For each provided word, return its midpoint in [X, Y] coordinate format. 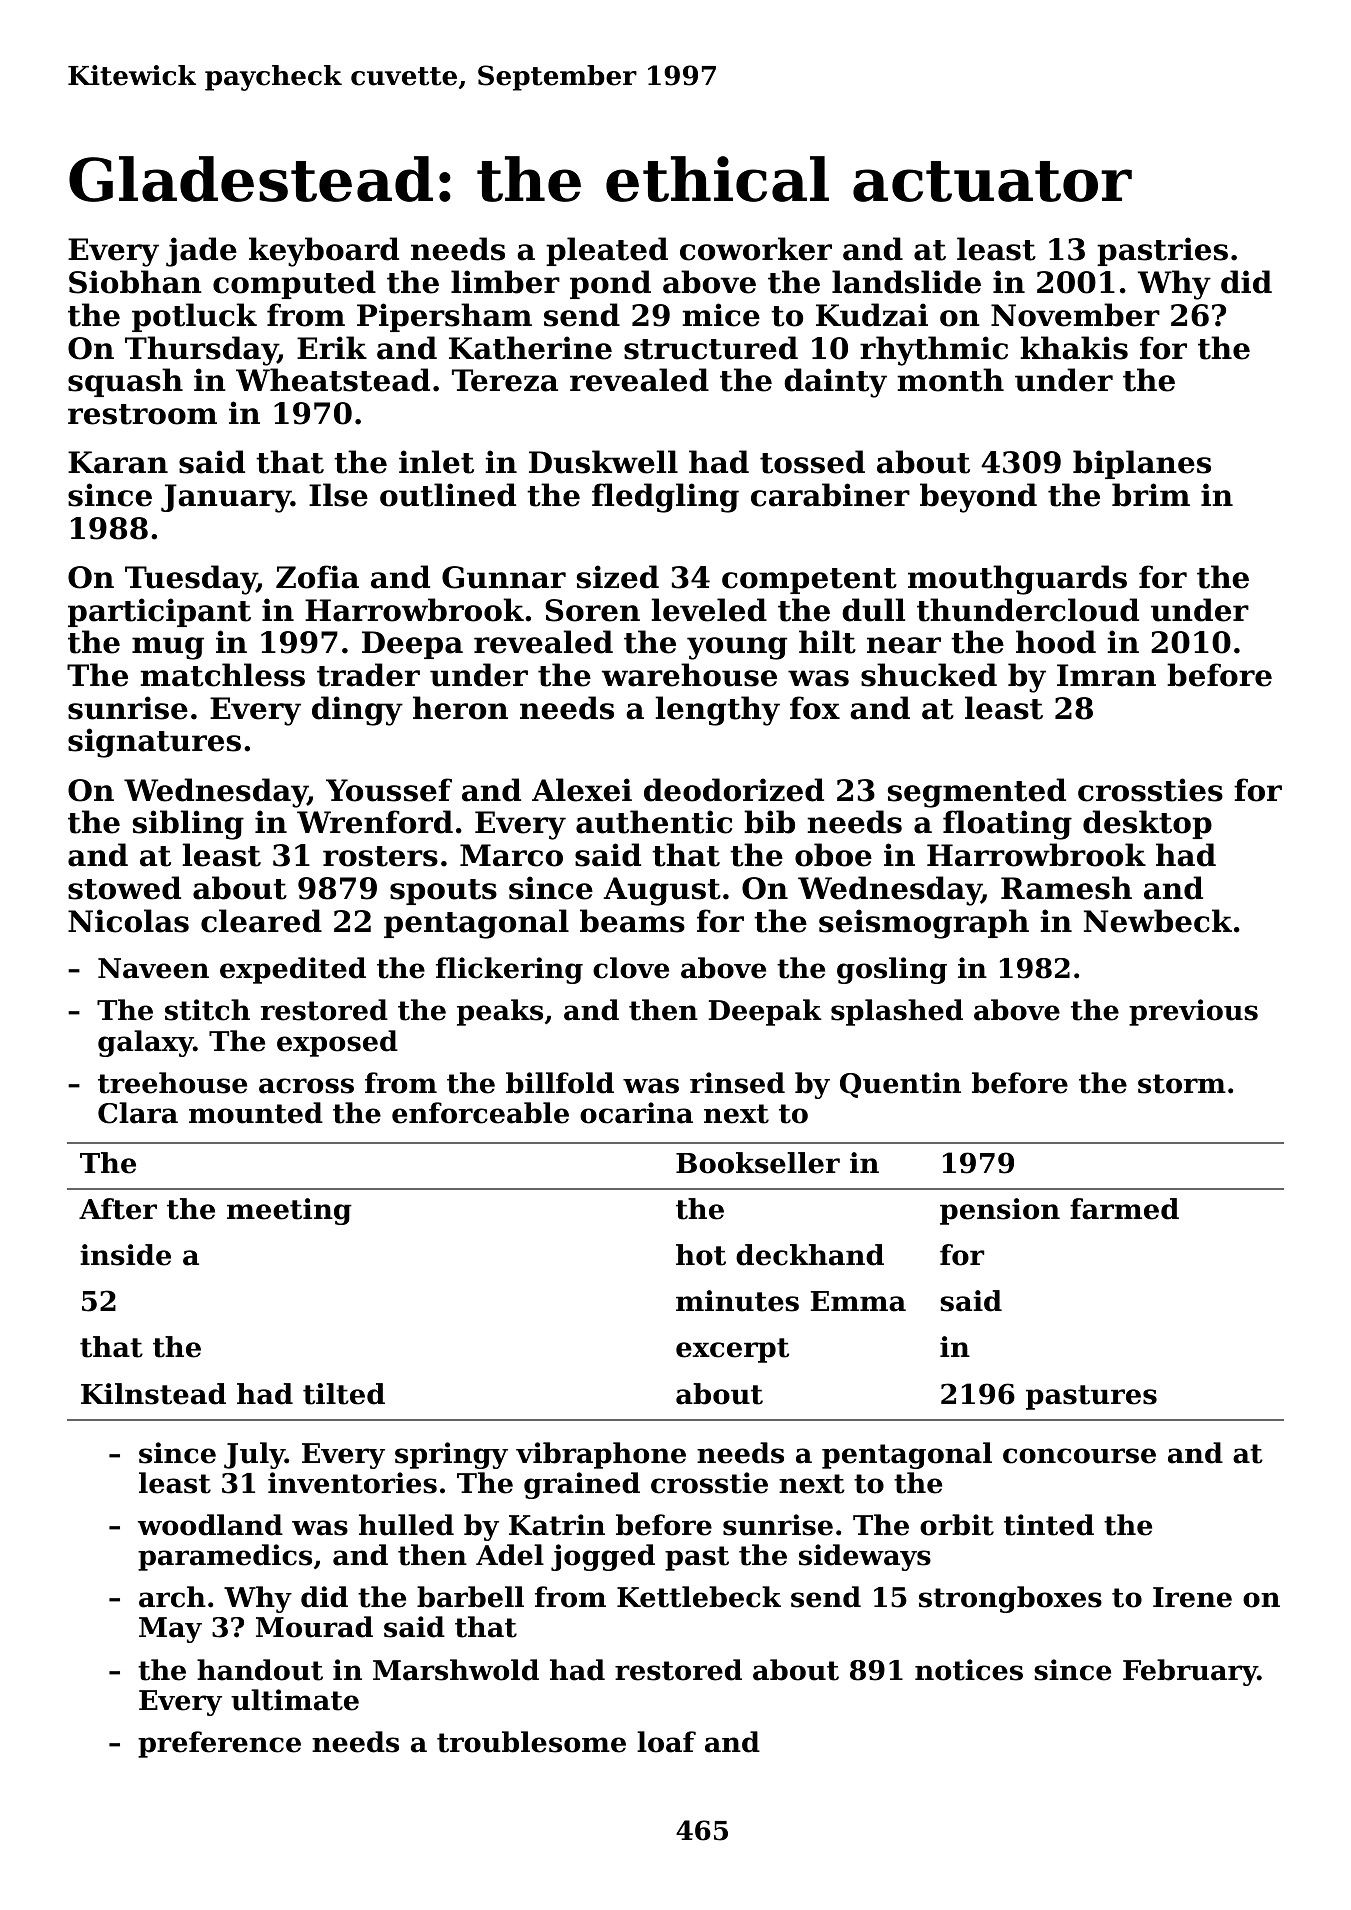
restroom [142, 414]
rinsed [737, 1083]
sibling [188, 825]
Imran [1106, 675]
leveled [709, 610]
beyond [978, 498]
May [170, 1630]
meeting [289, 1211]
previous [1193, 1012]
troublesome [531, 1742]
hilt [827, 642]
